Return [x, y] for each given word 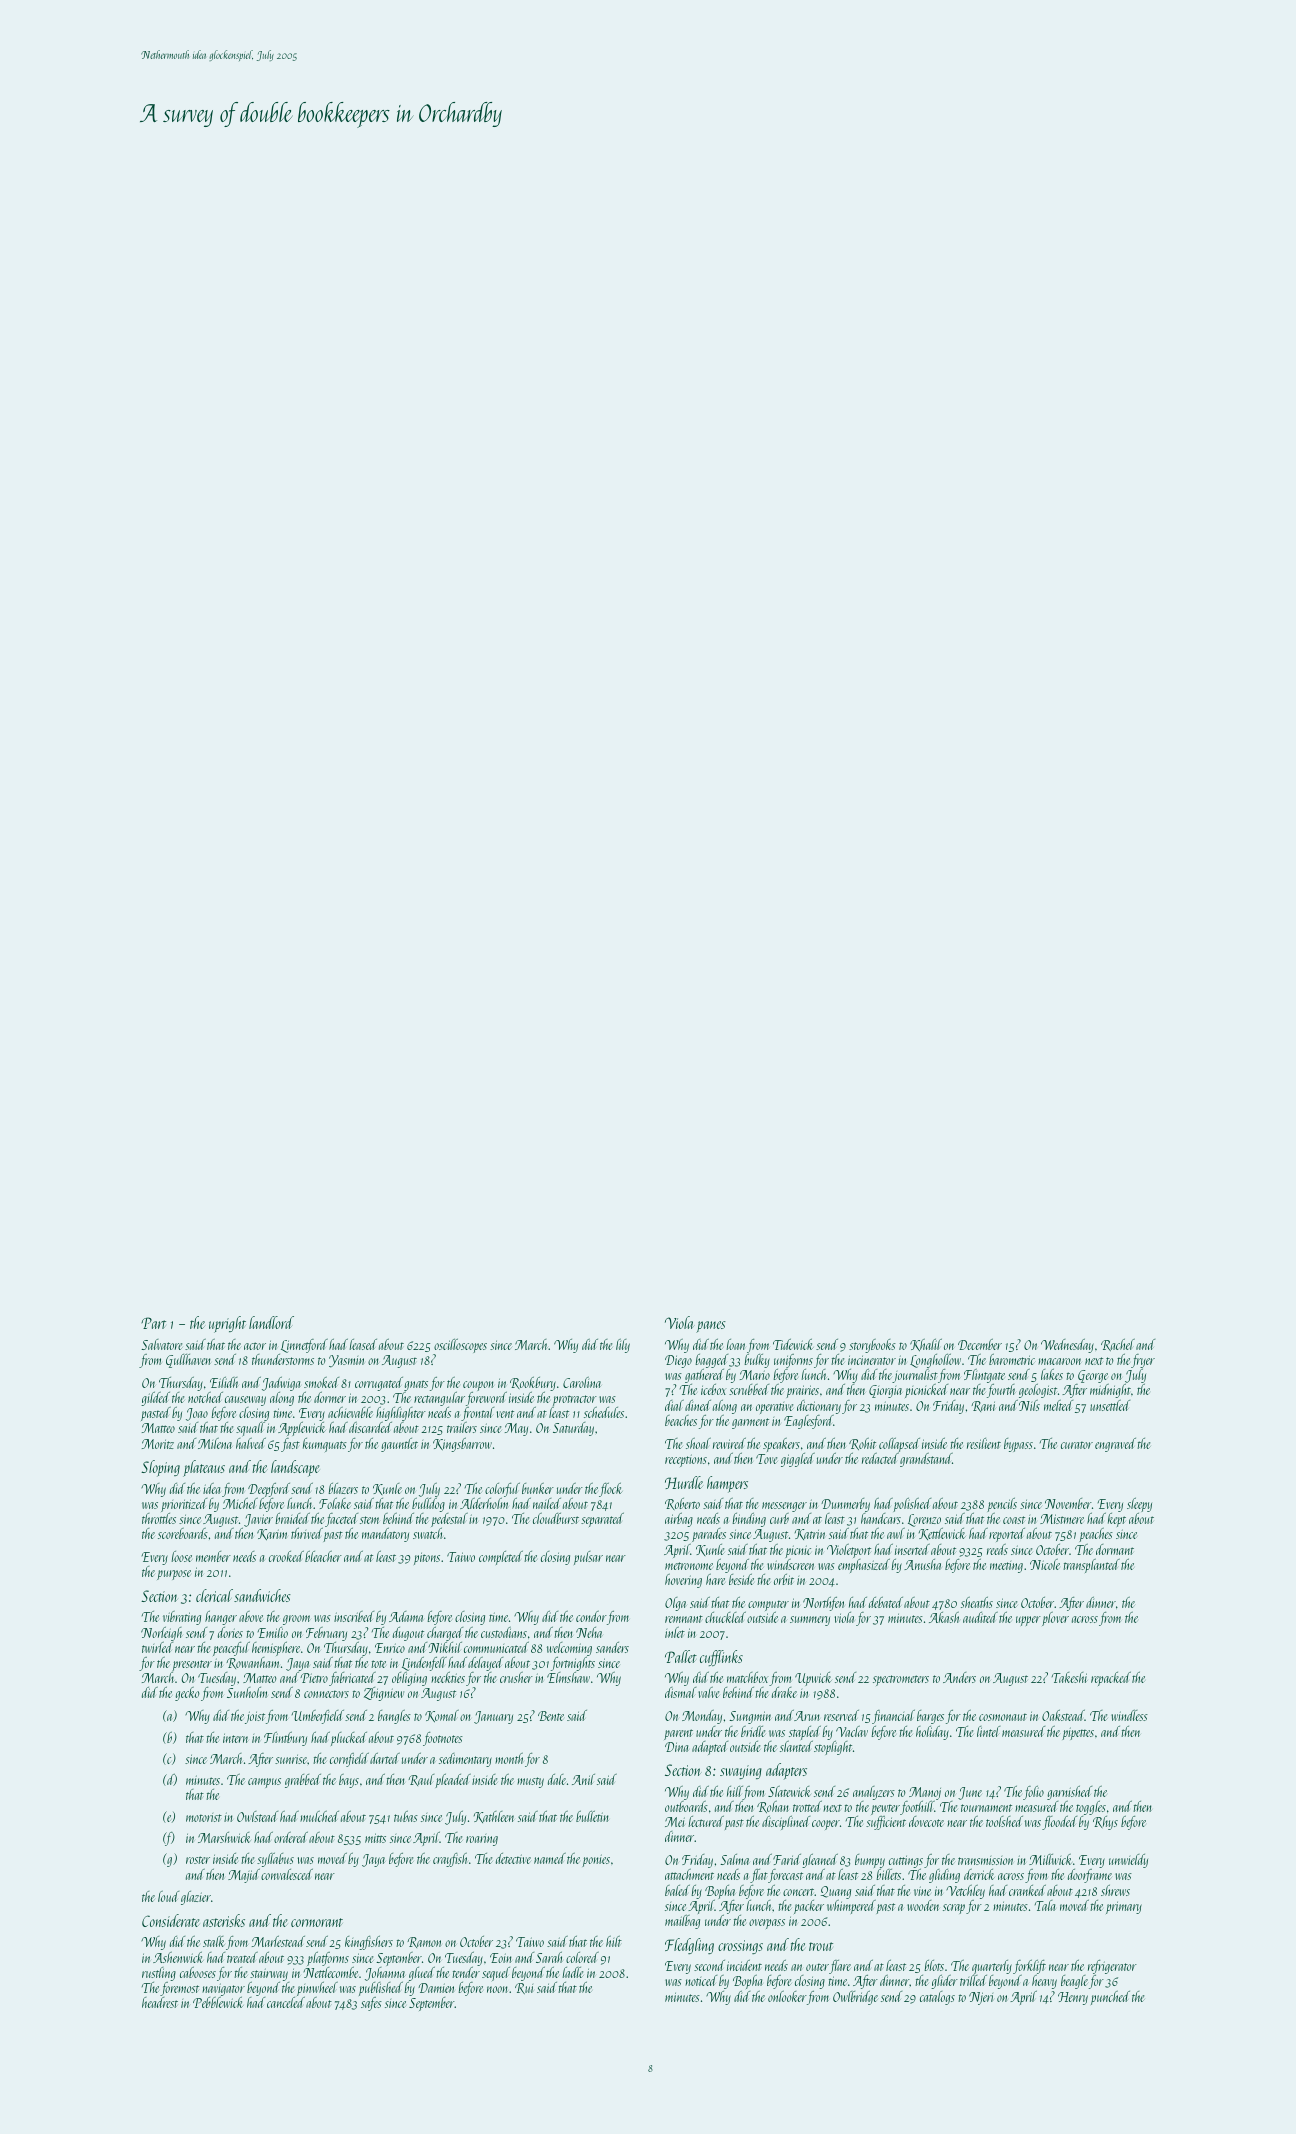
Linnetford [304, 1346]
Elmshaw [568, 1677]
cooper [826, 1825]
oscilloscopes [460, 1346]
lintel [988, 1731]
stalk [214, 1941]
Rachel [1118, 1345]
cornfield [349, 1760]
